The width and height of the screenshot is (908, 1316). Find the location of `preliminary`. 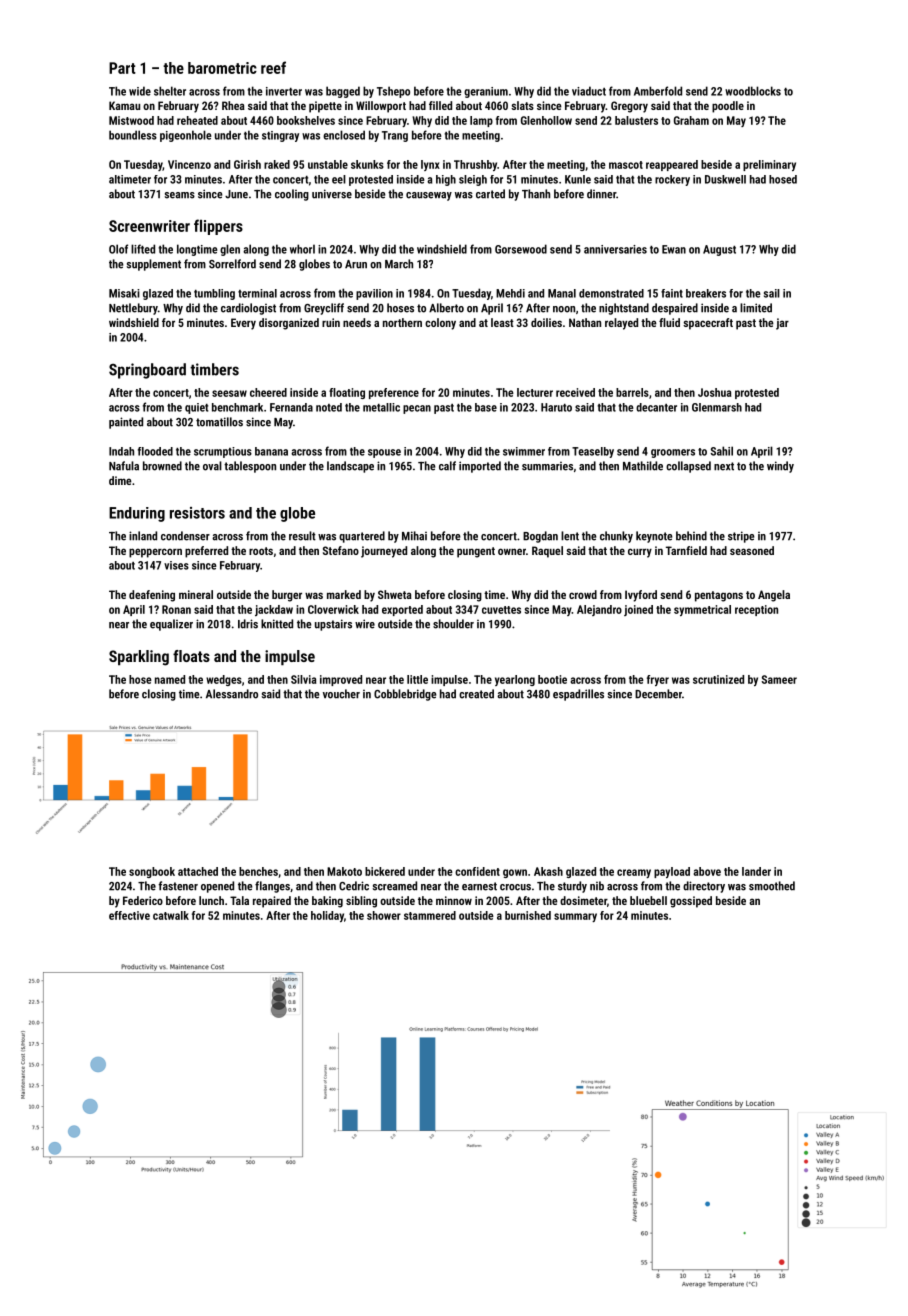

preliminary is located at coordinates (769, 165).
